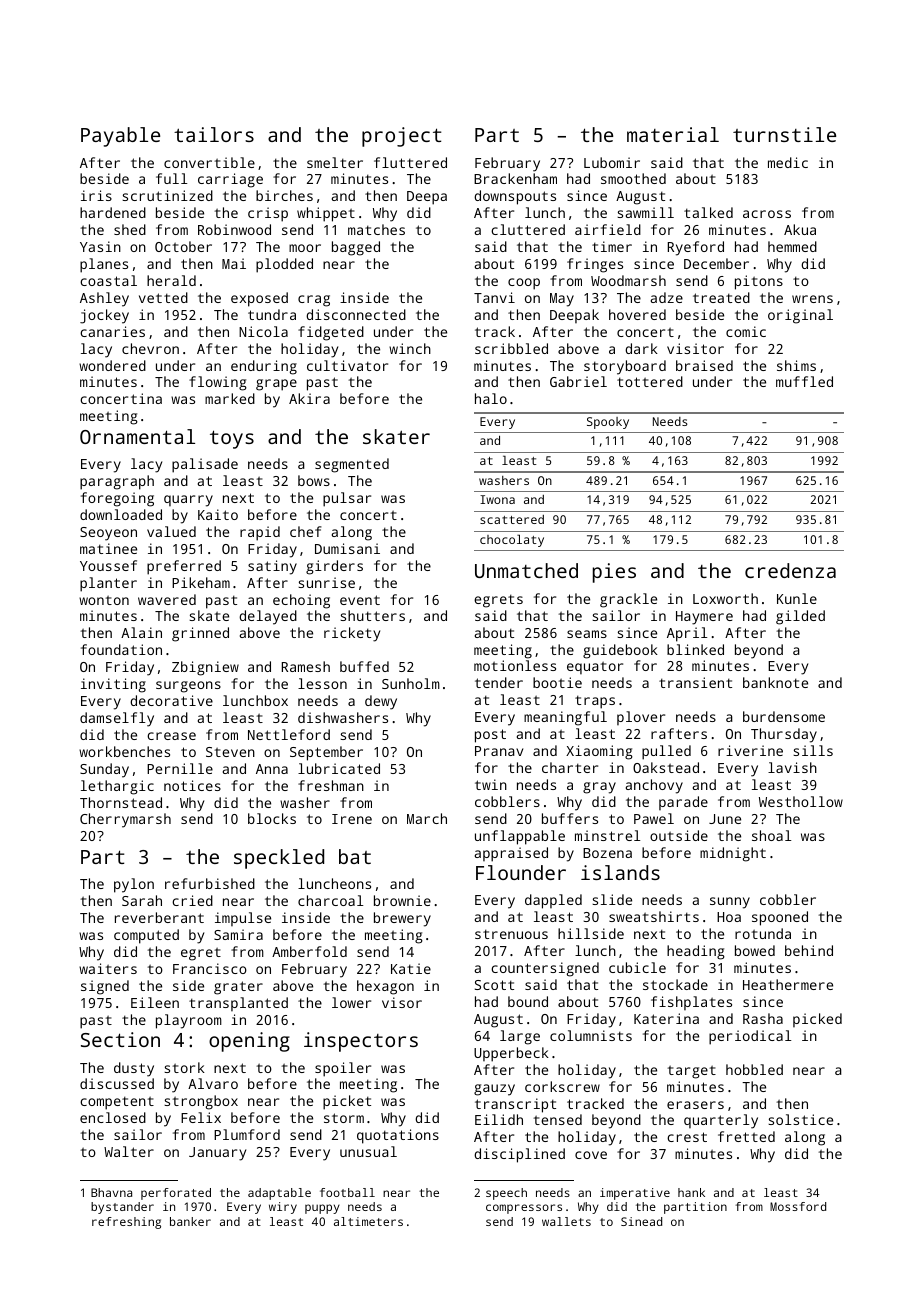 Image resolution: width=924 pixels, height=1308 pixels. I want to click on quotations, so click(398, 1136).
